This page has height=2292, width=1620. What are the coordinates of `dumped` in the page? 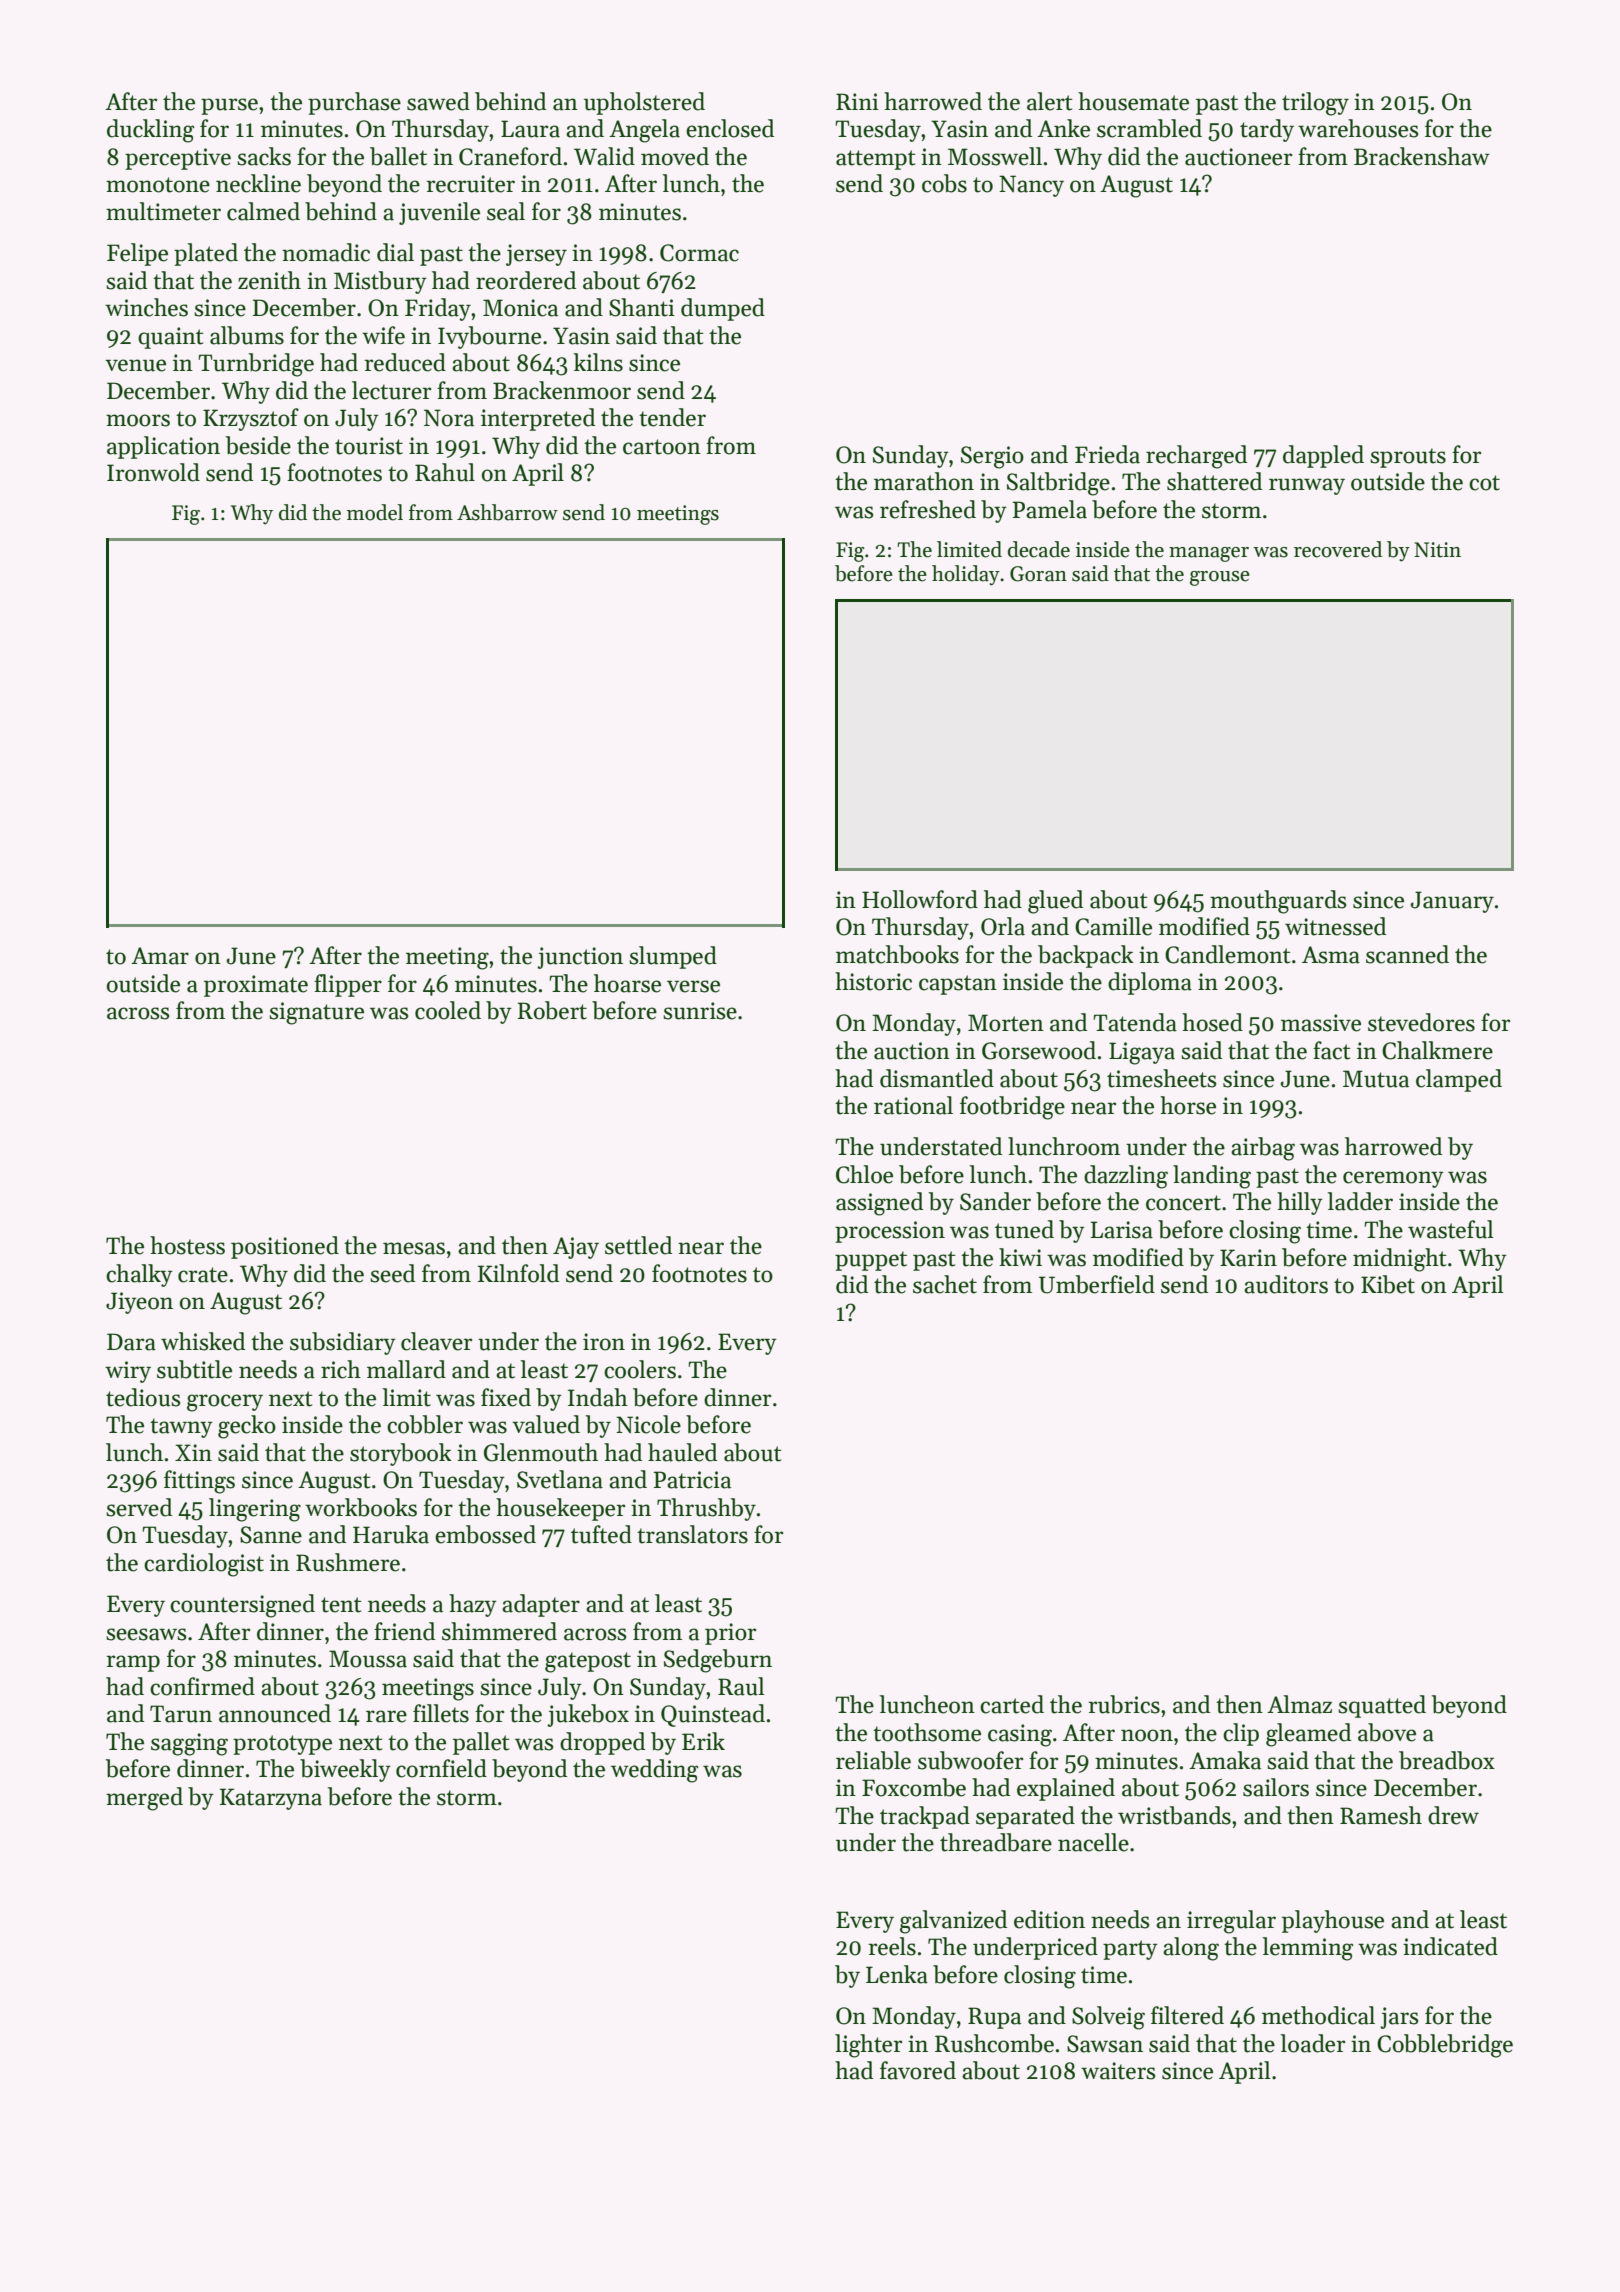 It's located at (723, 309).
